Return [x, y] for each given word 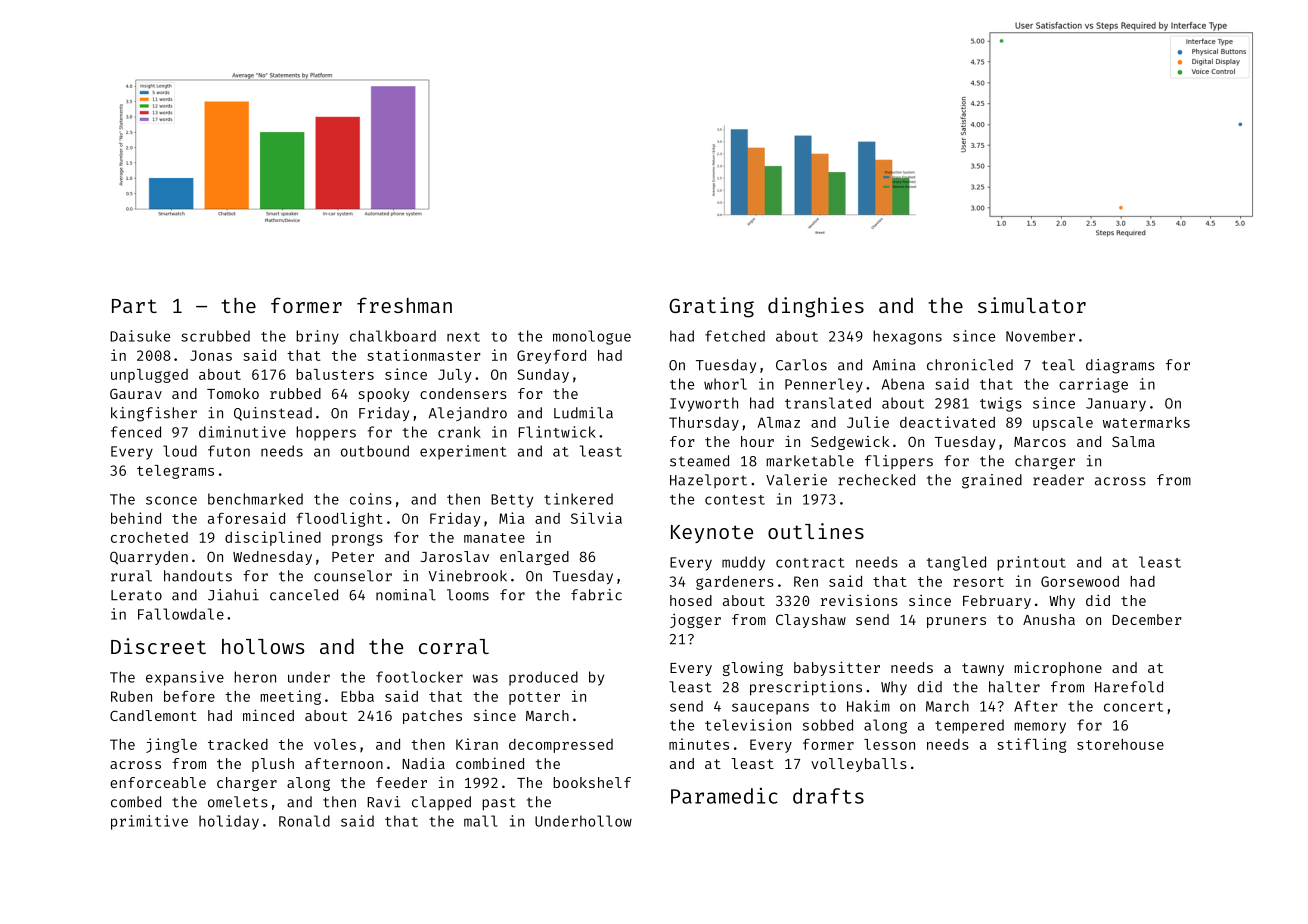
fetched [735, 336]
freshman [404, 305]
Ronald [304, 821]
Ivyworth [704, 404]
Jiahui [233, 595]
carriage [1093, 385]
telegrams [175, 472]
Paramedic [724, 796]
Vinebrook [468, 576]
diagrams [1120, 366]
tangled [956, 563]
